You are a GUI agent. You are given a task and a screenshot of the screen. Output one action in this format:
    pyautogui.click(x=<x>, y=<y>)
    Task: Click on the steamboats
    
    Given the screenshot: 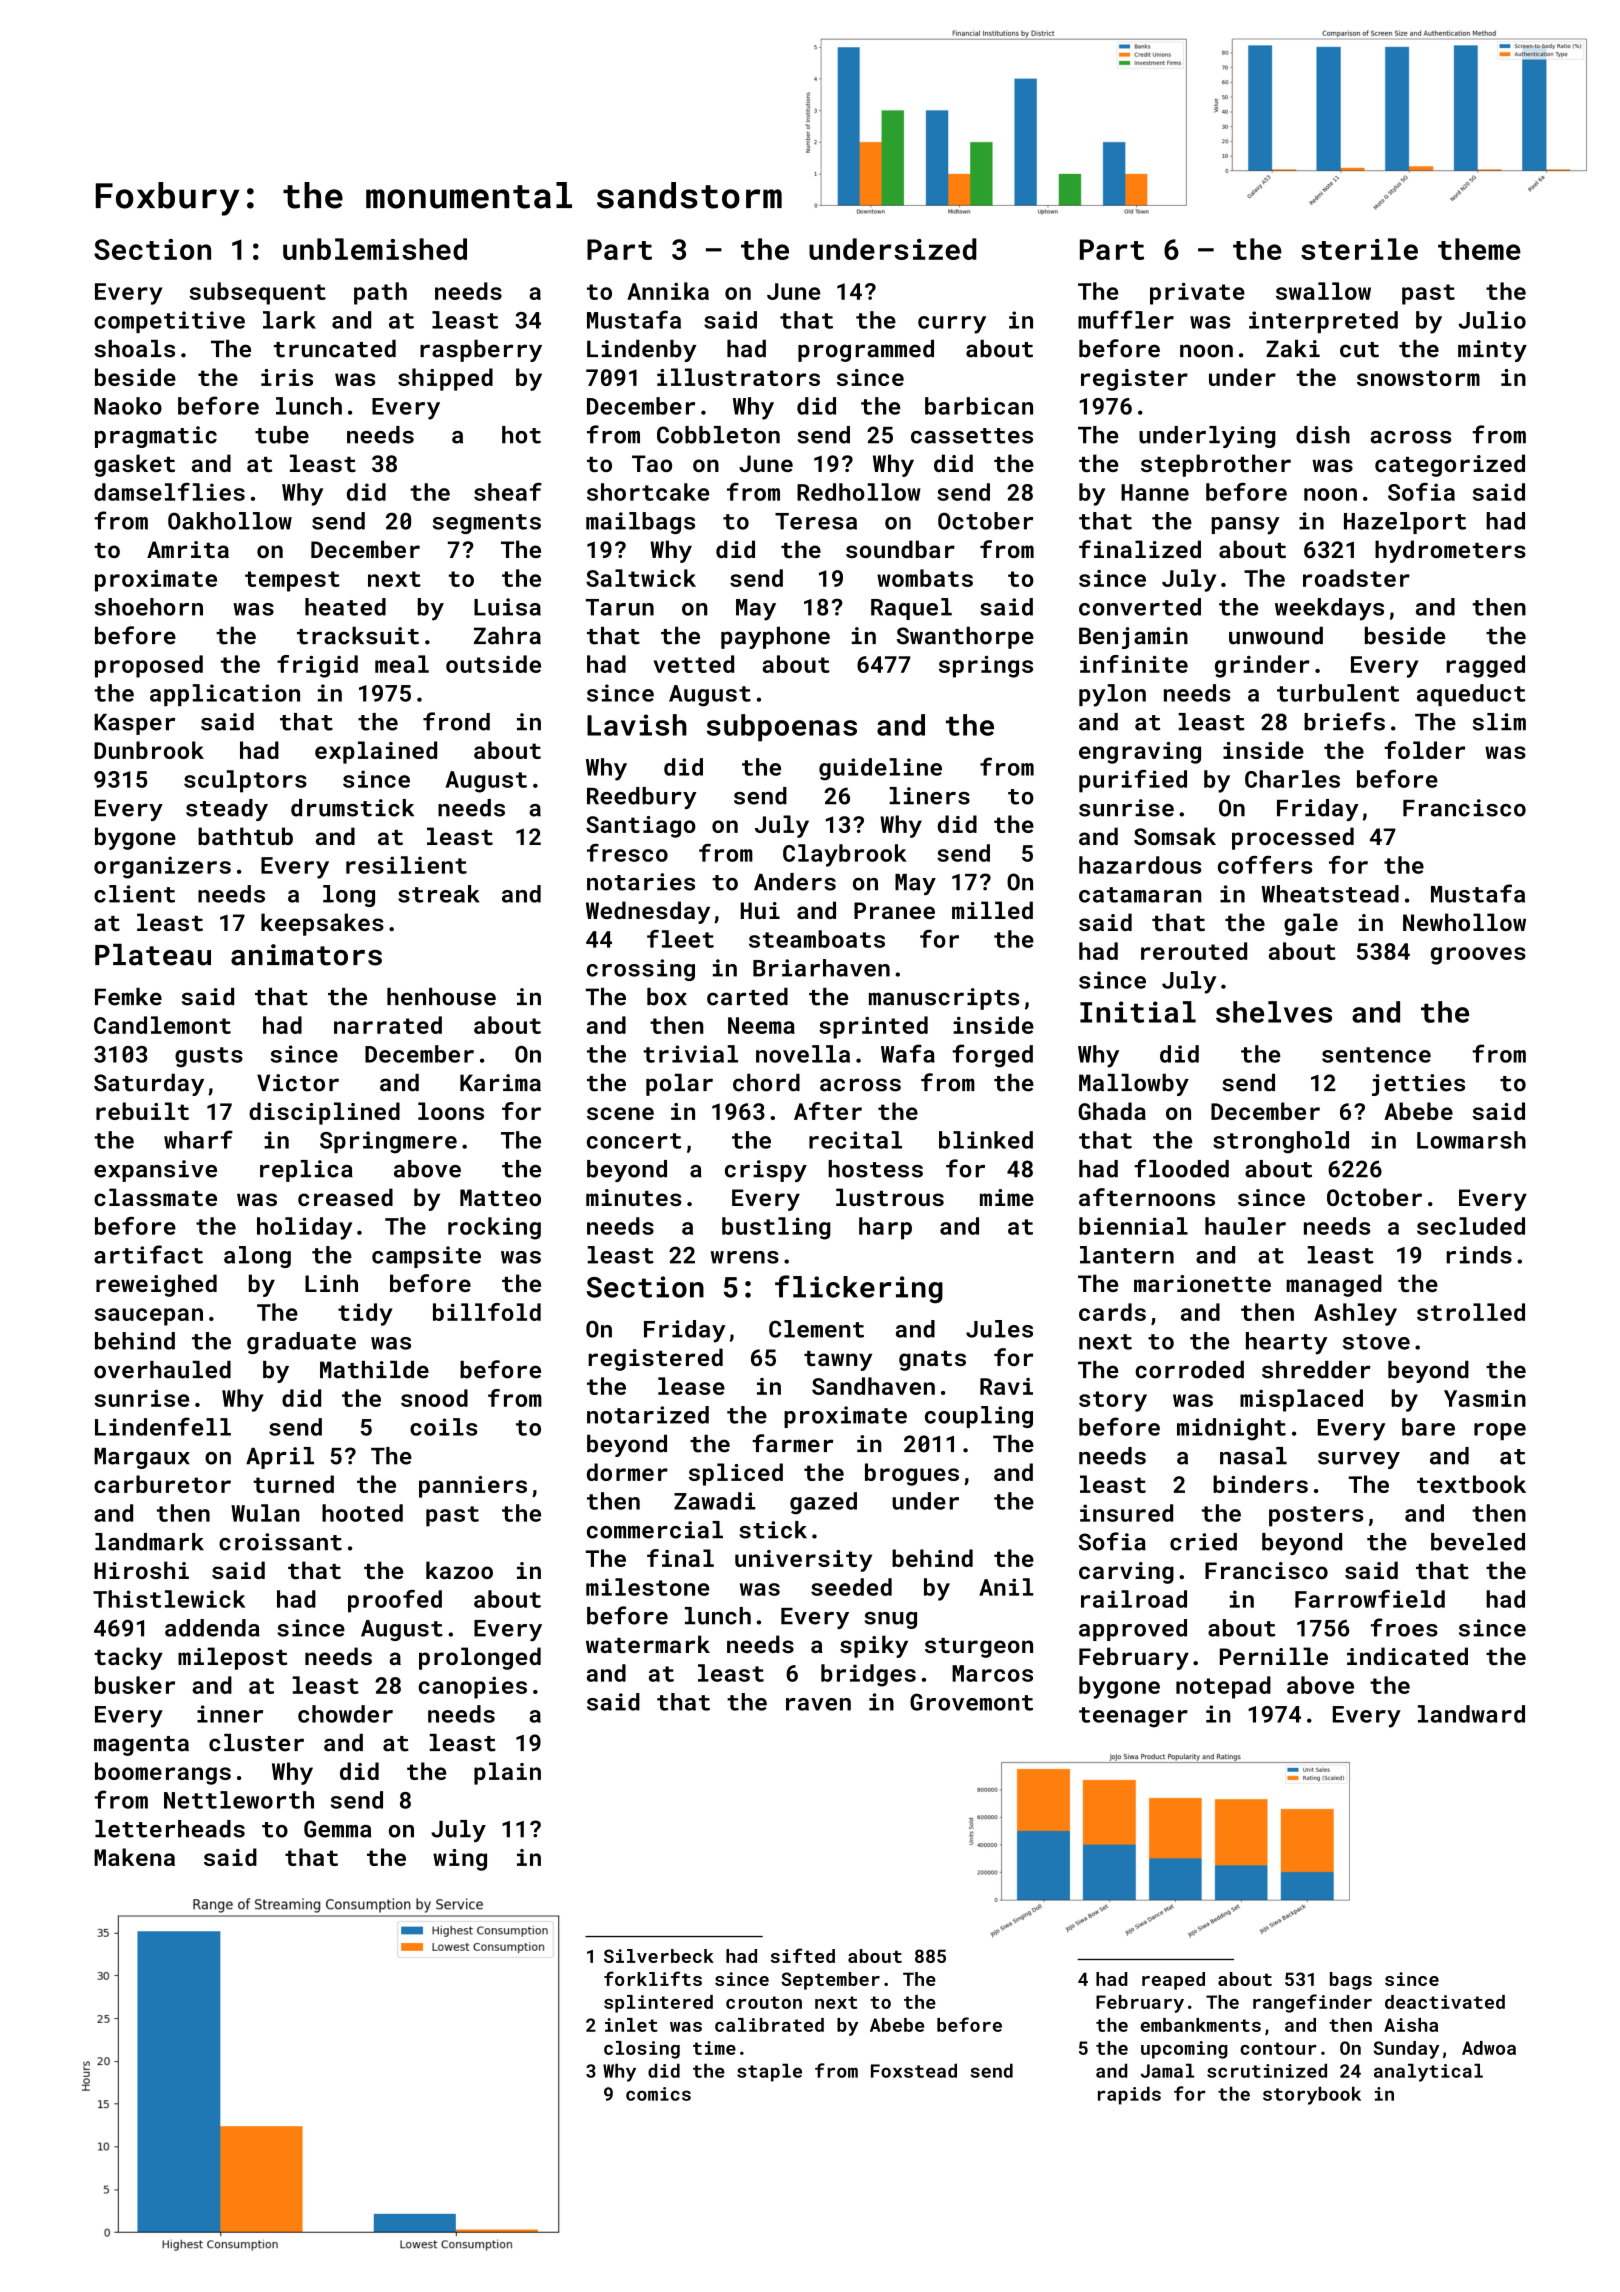 What is the action you would take?
    pyautogui.click(x=817, y=939)
